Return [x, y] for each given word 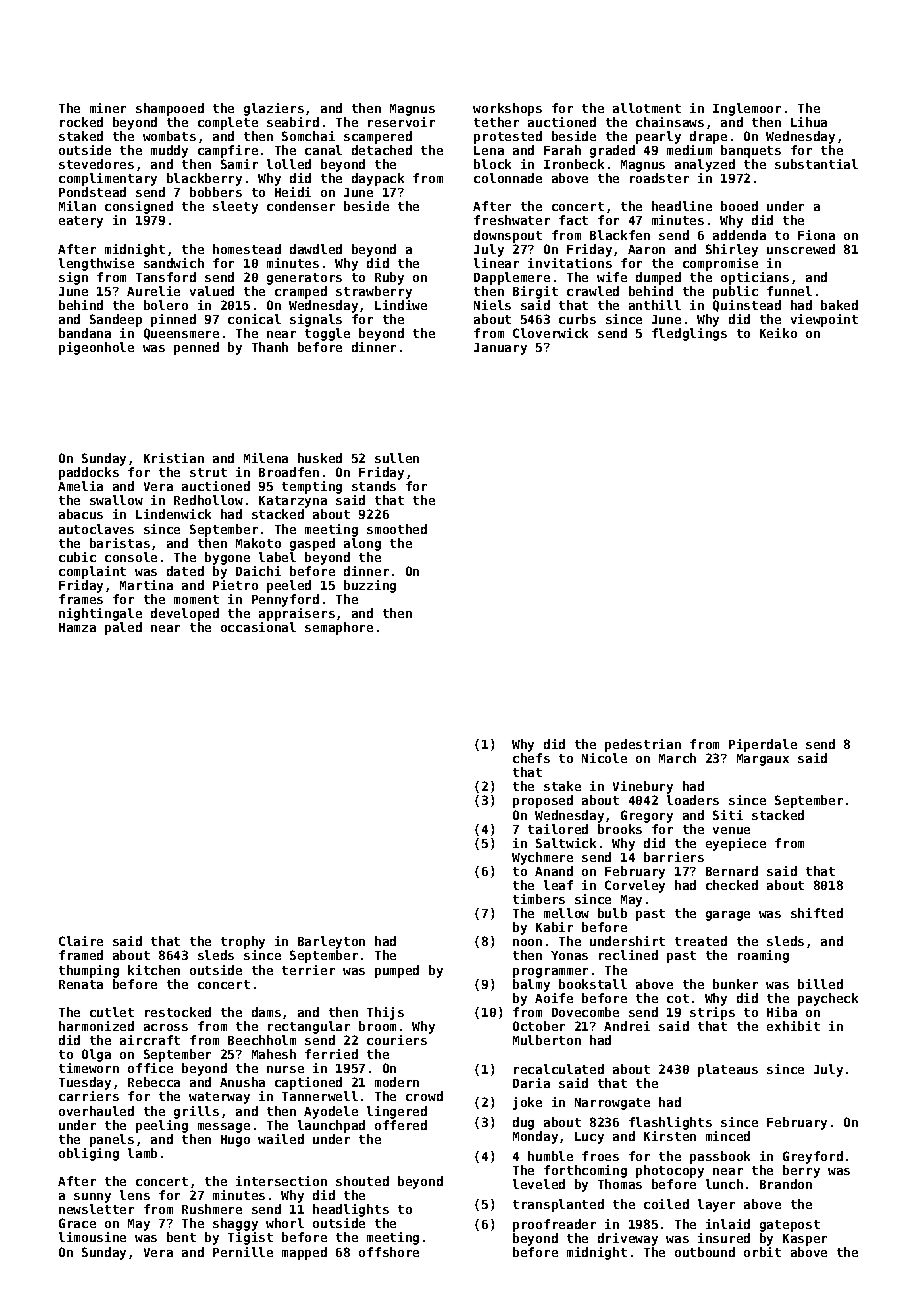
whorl [285, 1223]
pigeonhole [96, 348]
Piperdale [763, 745]
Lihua [809, 122]
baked [839, 305]
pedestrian [643, 745]
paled [123, 628]
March [677, 758]
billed [820, 984]
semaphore [339, 628]
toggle [327, 334]
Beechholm [262, 1040]
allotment [647, 108]
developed [185, 614]
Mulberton [547, 1040]
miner [108, 108]
